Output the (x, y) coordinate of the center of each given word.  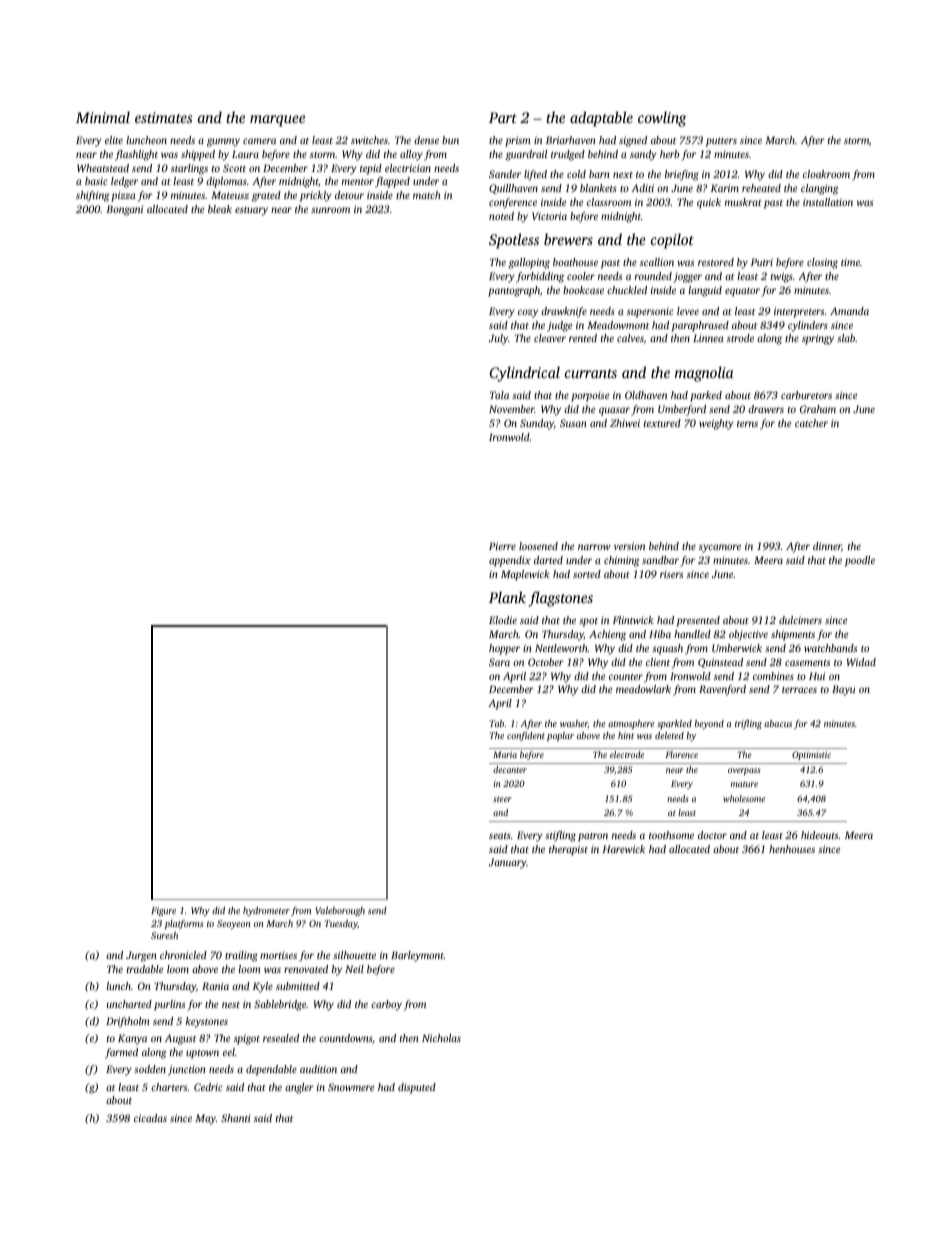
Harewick (623, 849)
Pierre (502, 546)
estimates (164, 117)
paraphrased (700, 326)
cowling (662, 119)
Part (503, 117)
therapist (568, 850)
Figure (163, 911)
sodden (150, 1069)
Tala (499, 395)
